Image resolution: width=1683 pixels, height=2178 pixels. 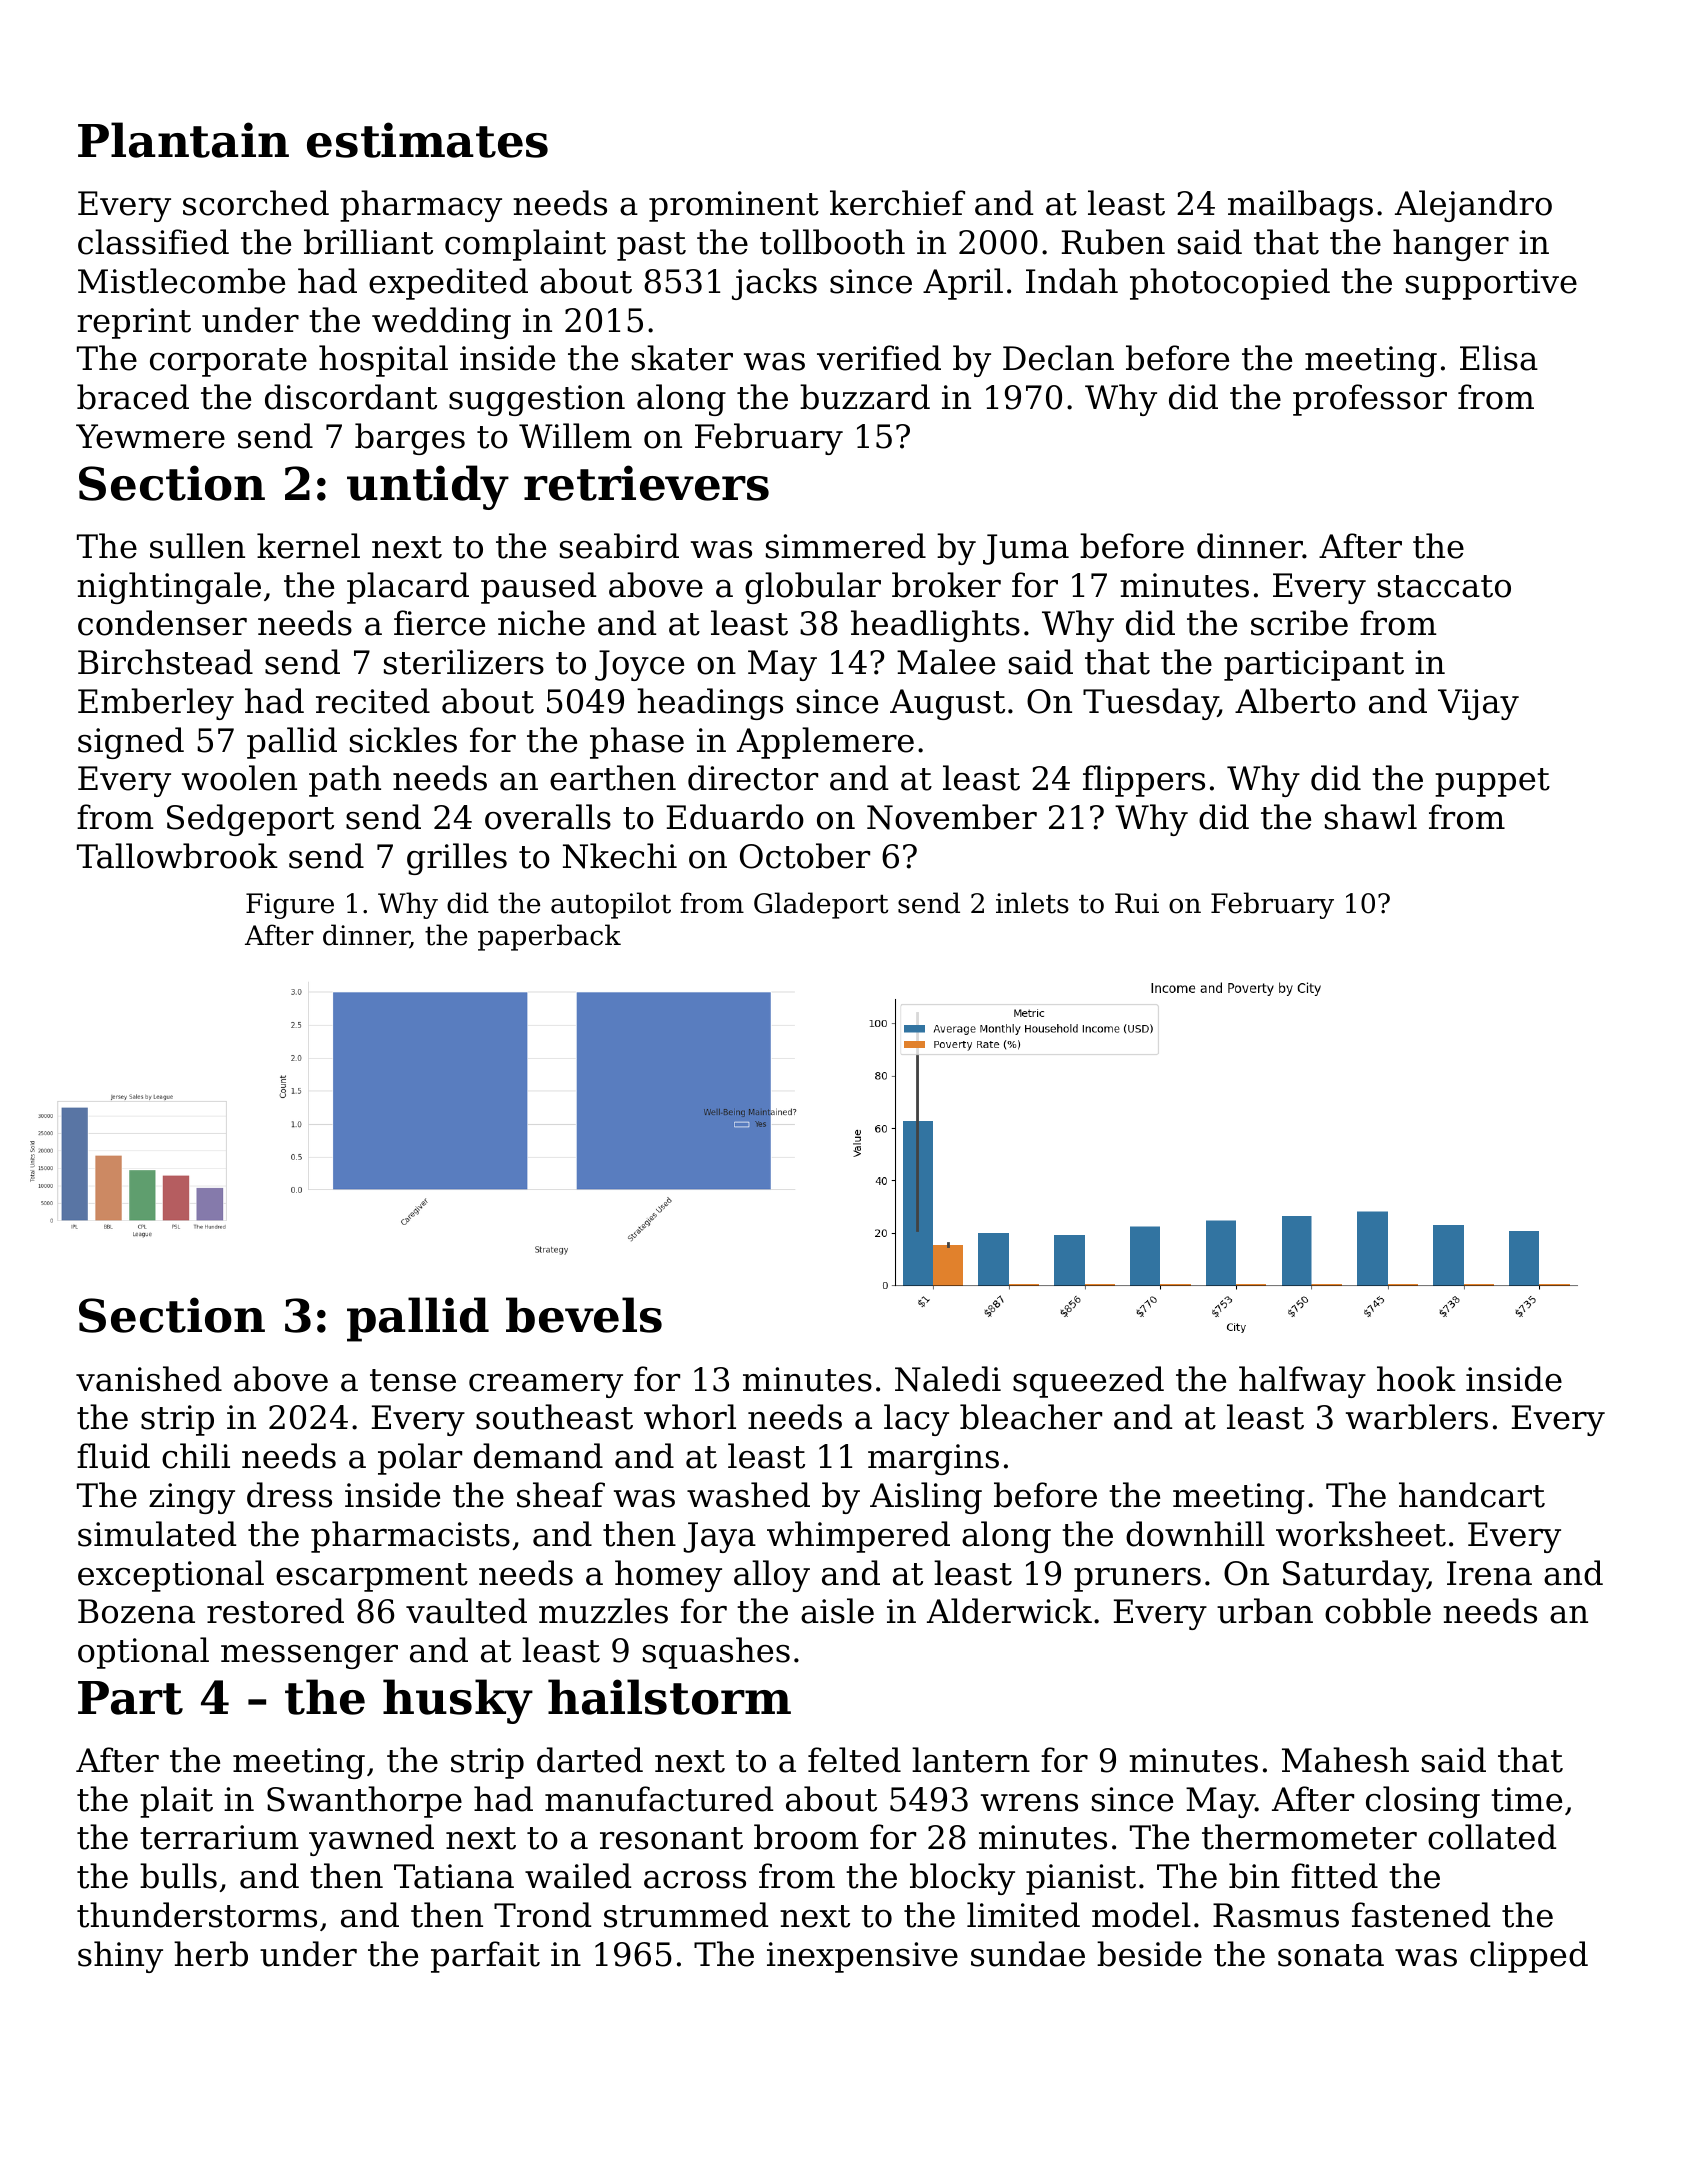 What do you see at coordinates (897, 203) in the document?
I see `kerchief` at bounding box center [897, 203].
